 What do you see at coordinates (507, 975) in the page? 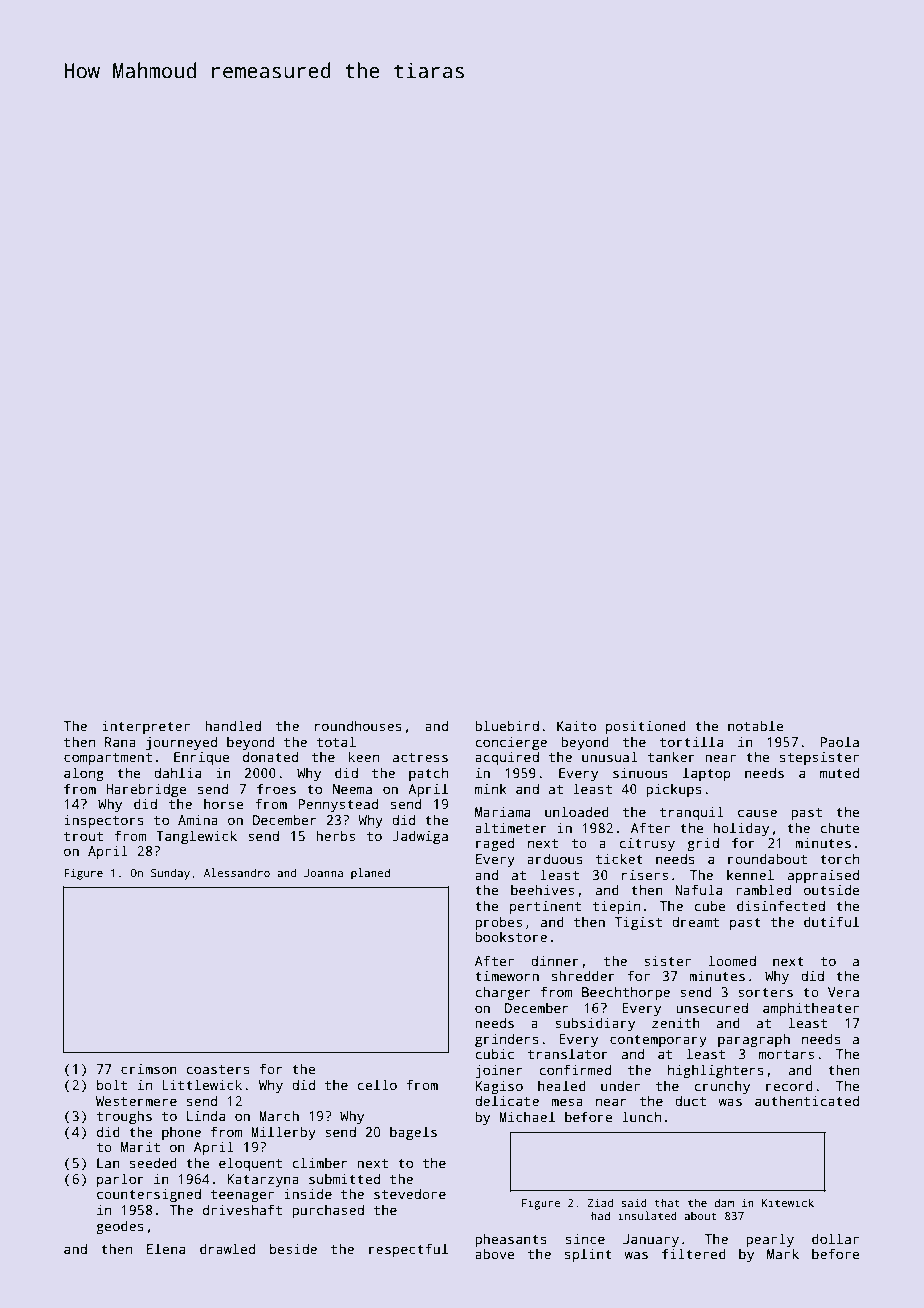
I see `timeworn` at bounding box center [507, 975].
